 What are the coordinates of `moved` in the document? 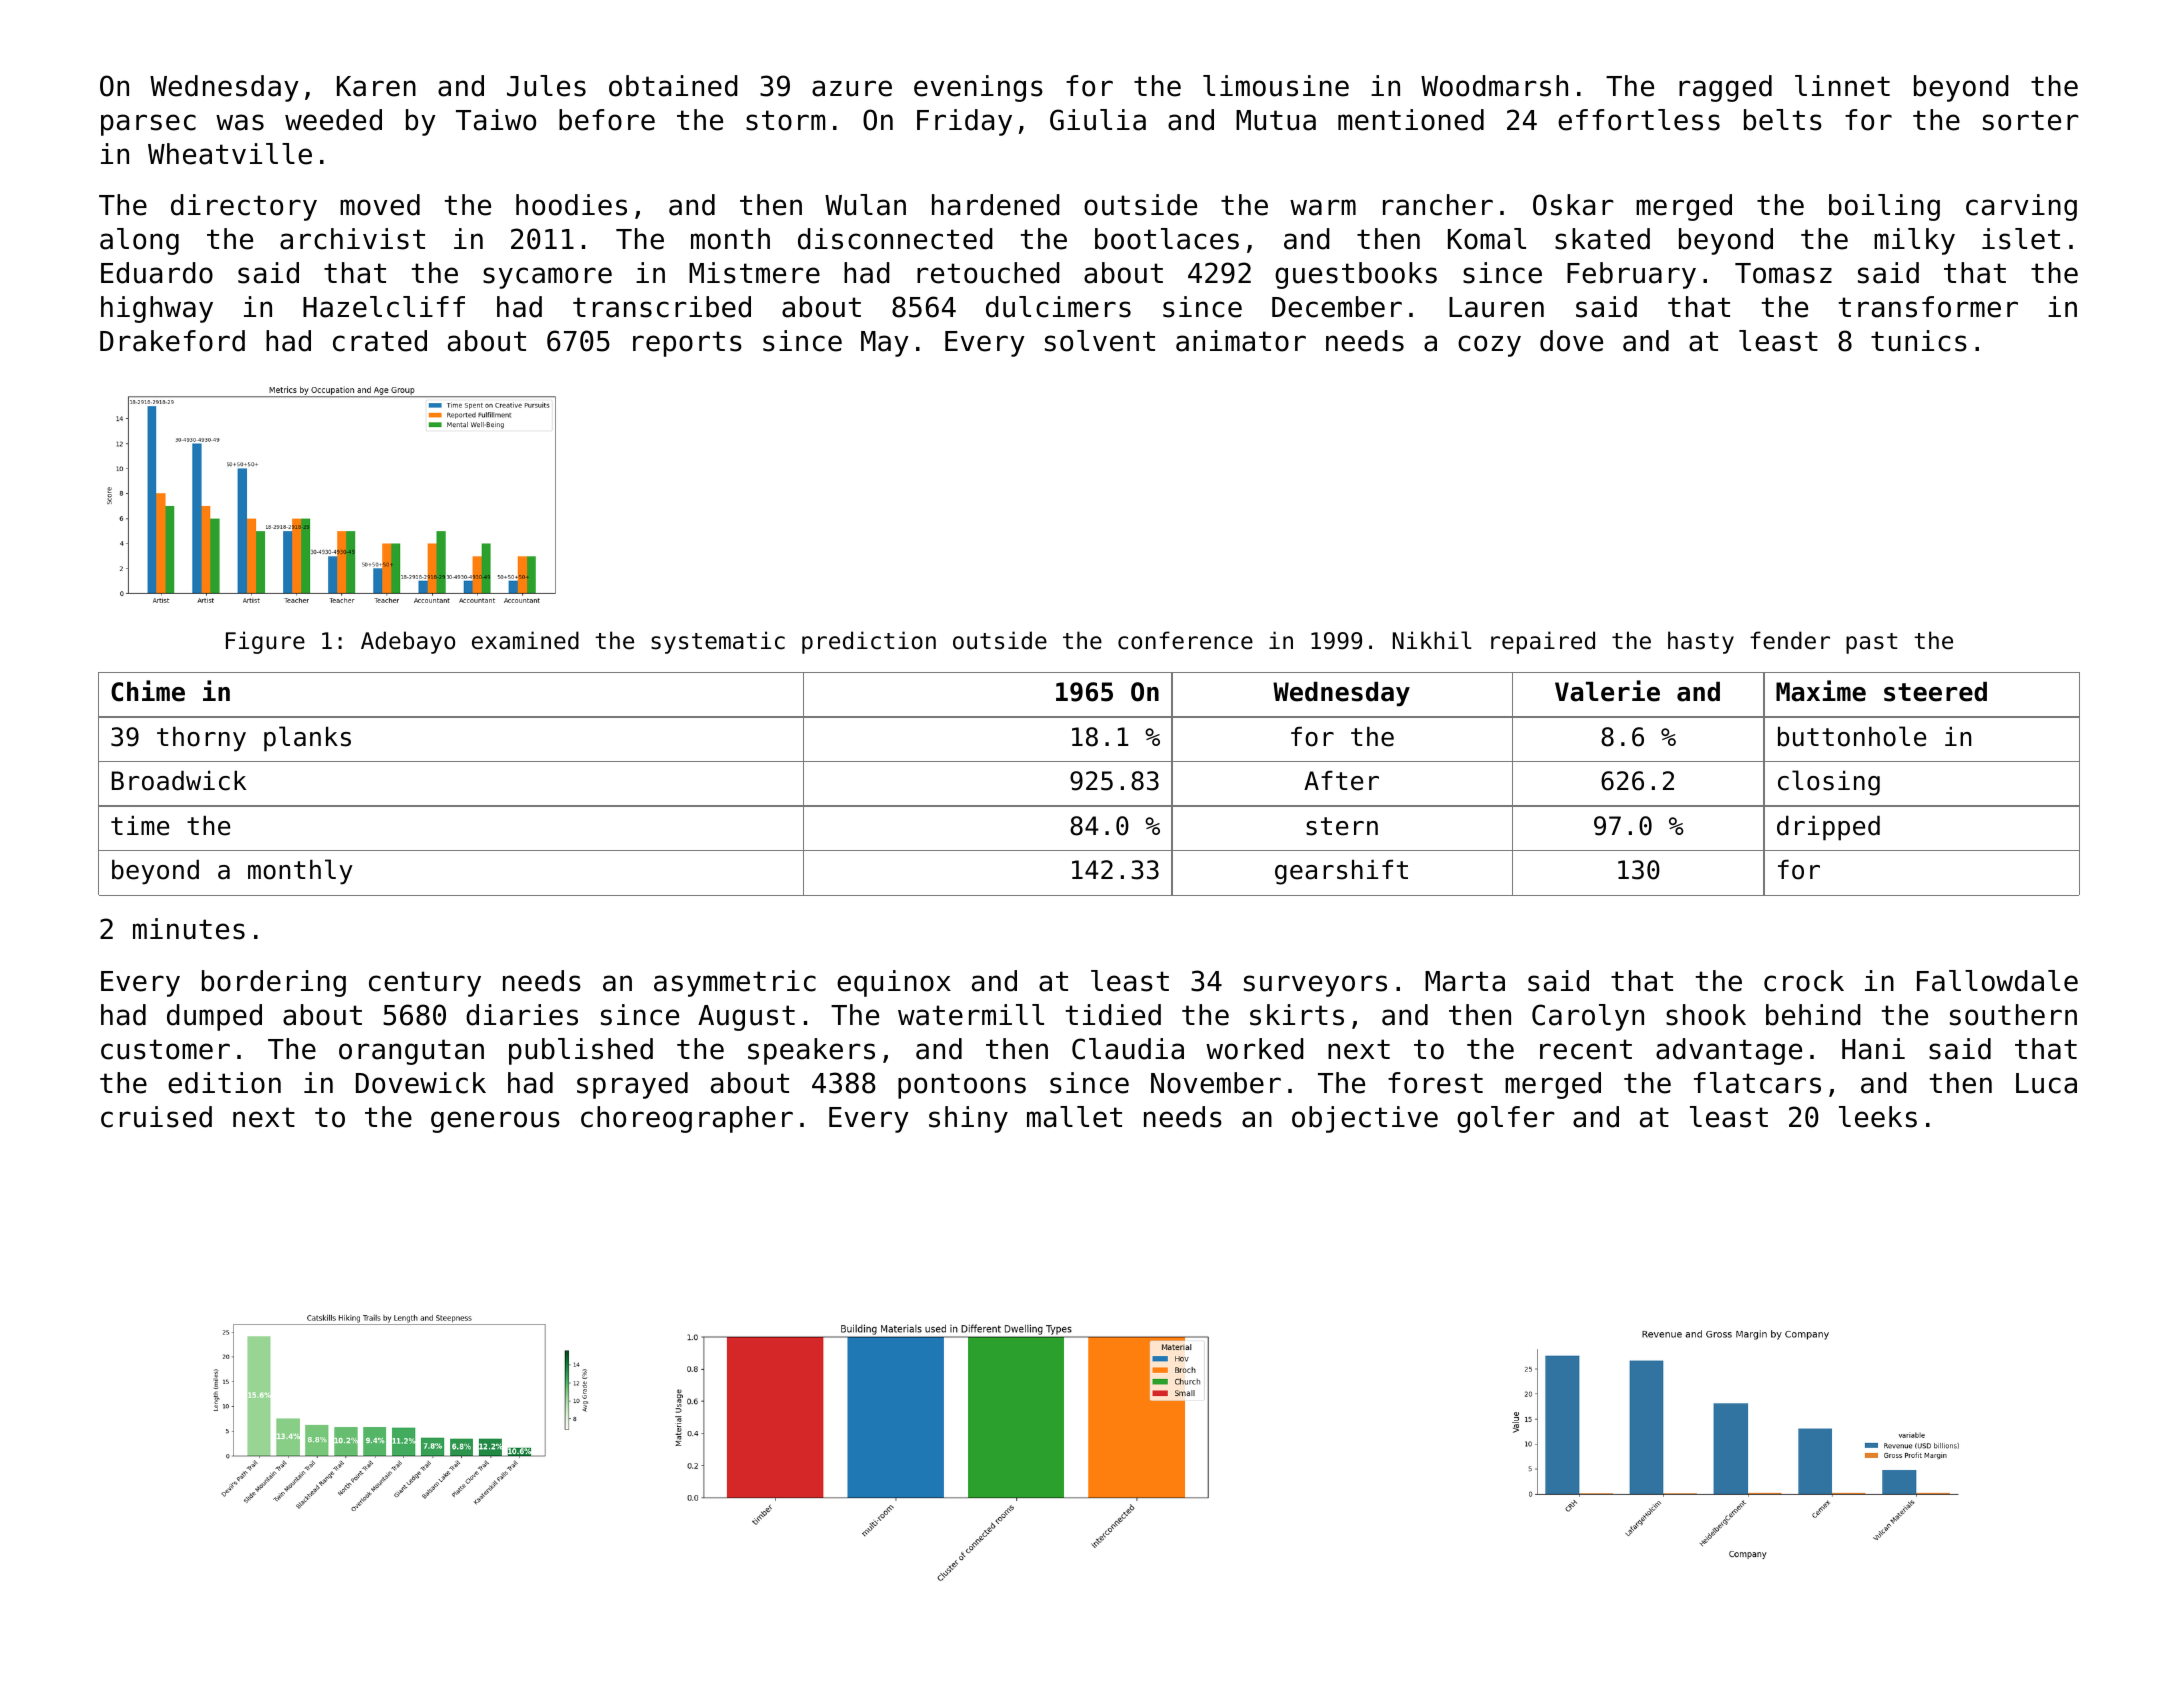 It's located at (380, 205).
